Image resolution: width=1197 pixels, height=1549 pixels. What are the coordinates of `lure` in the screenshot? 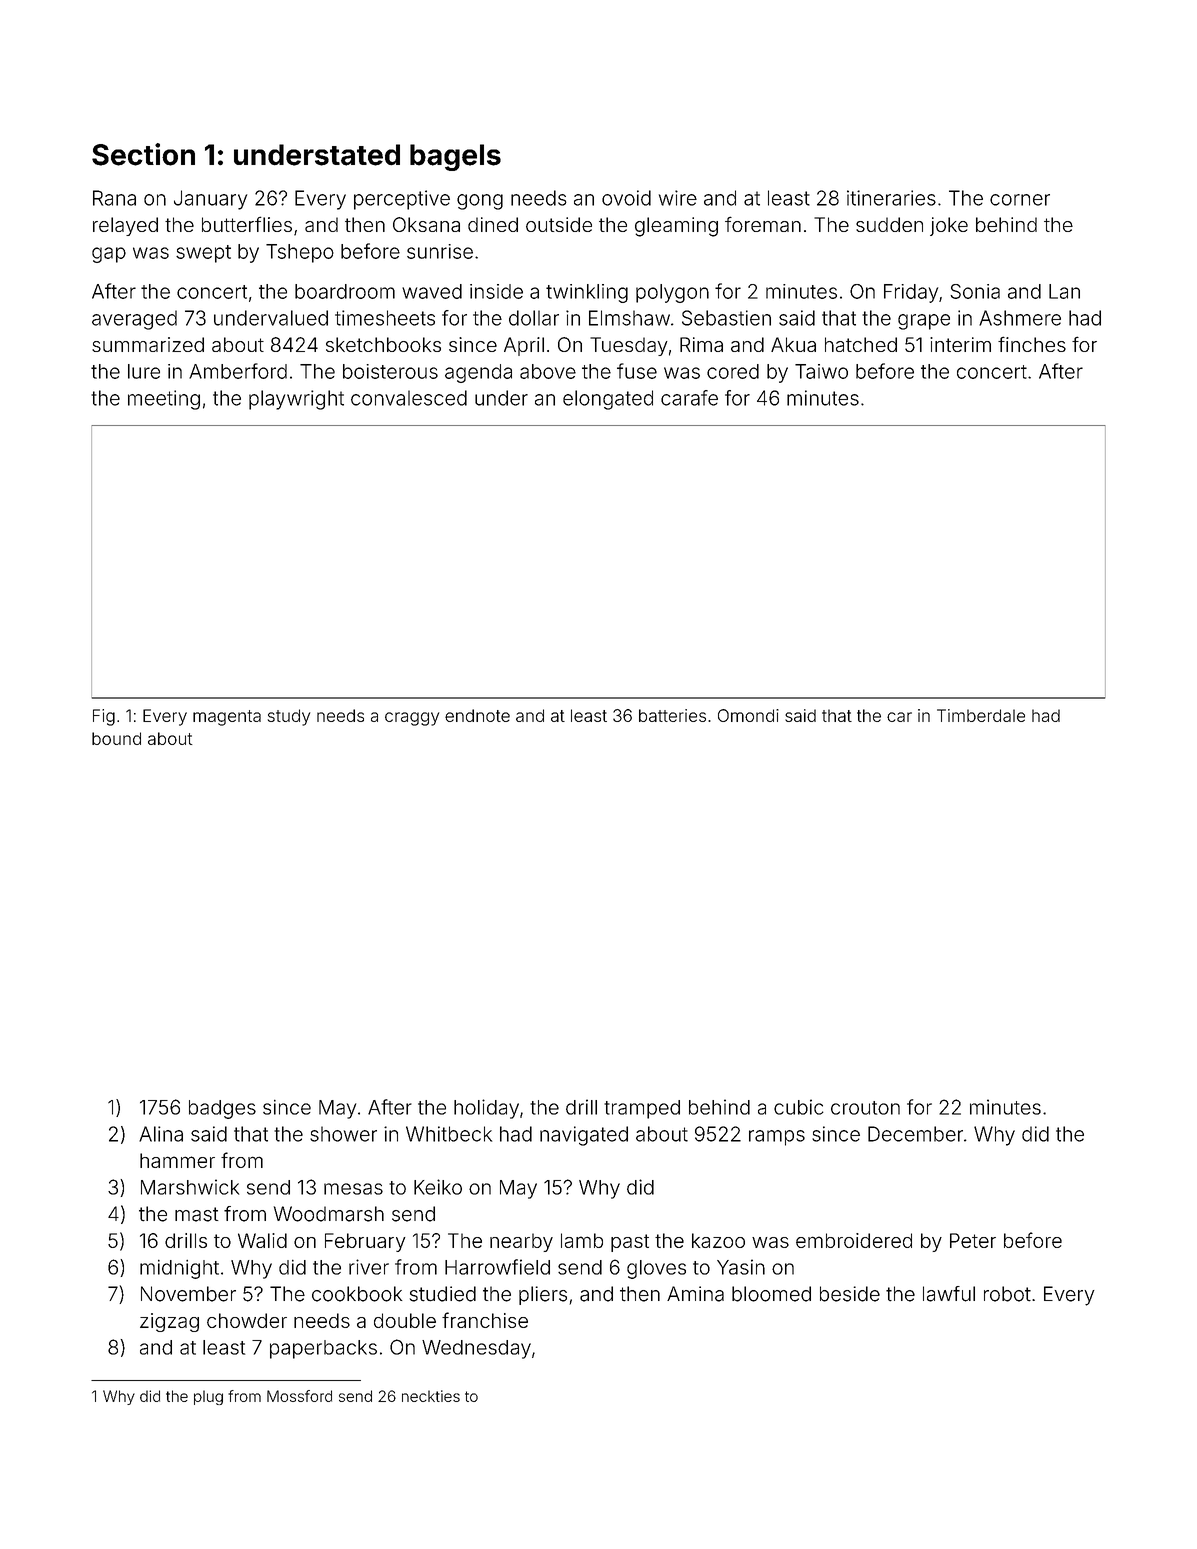 It's located at (144, 371).
